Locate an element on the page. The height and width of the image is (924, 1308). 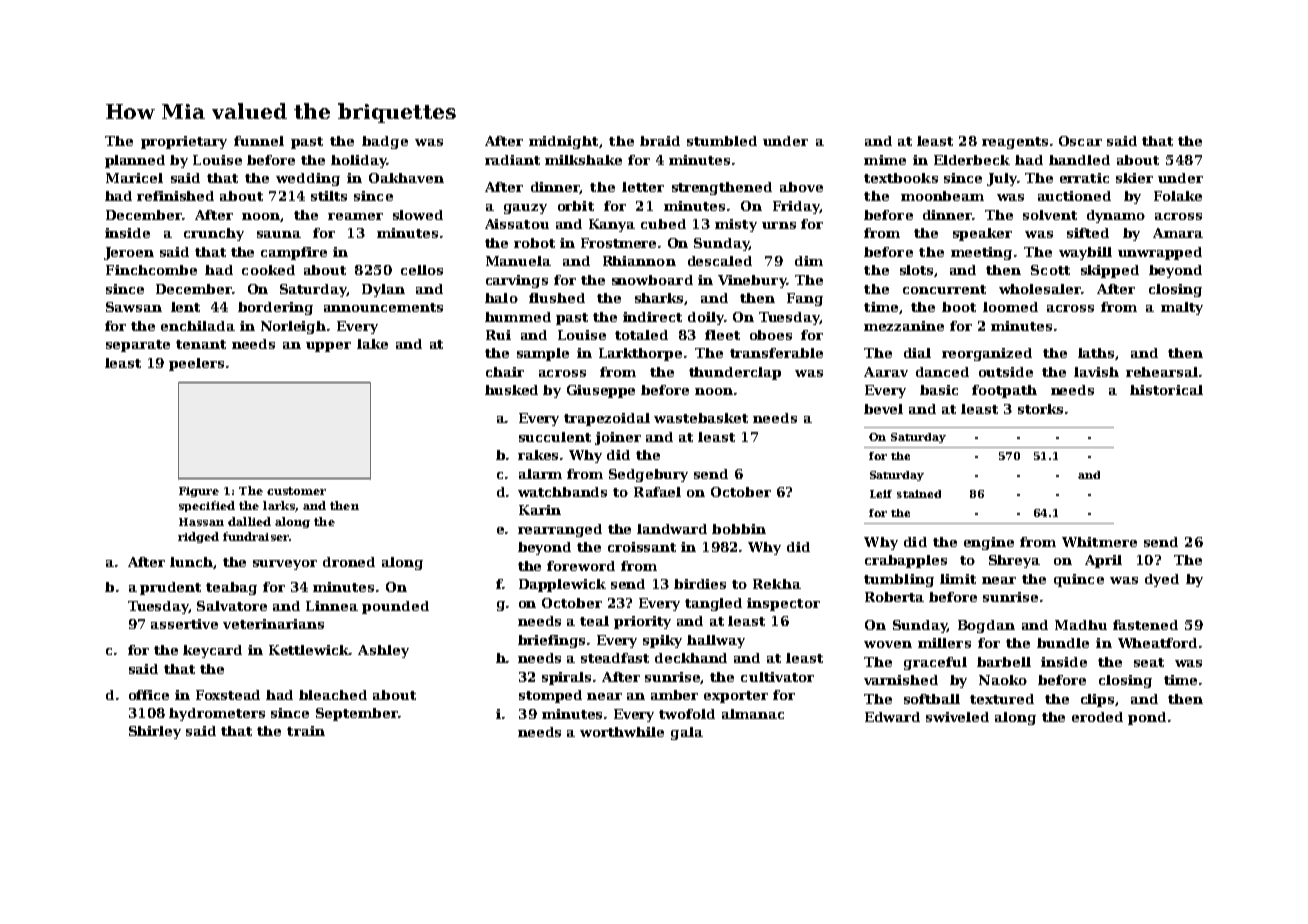
Figure is located at coordinates (199, 492).
